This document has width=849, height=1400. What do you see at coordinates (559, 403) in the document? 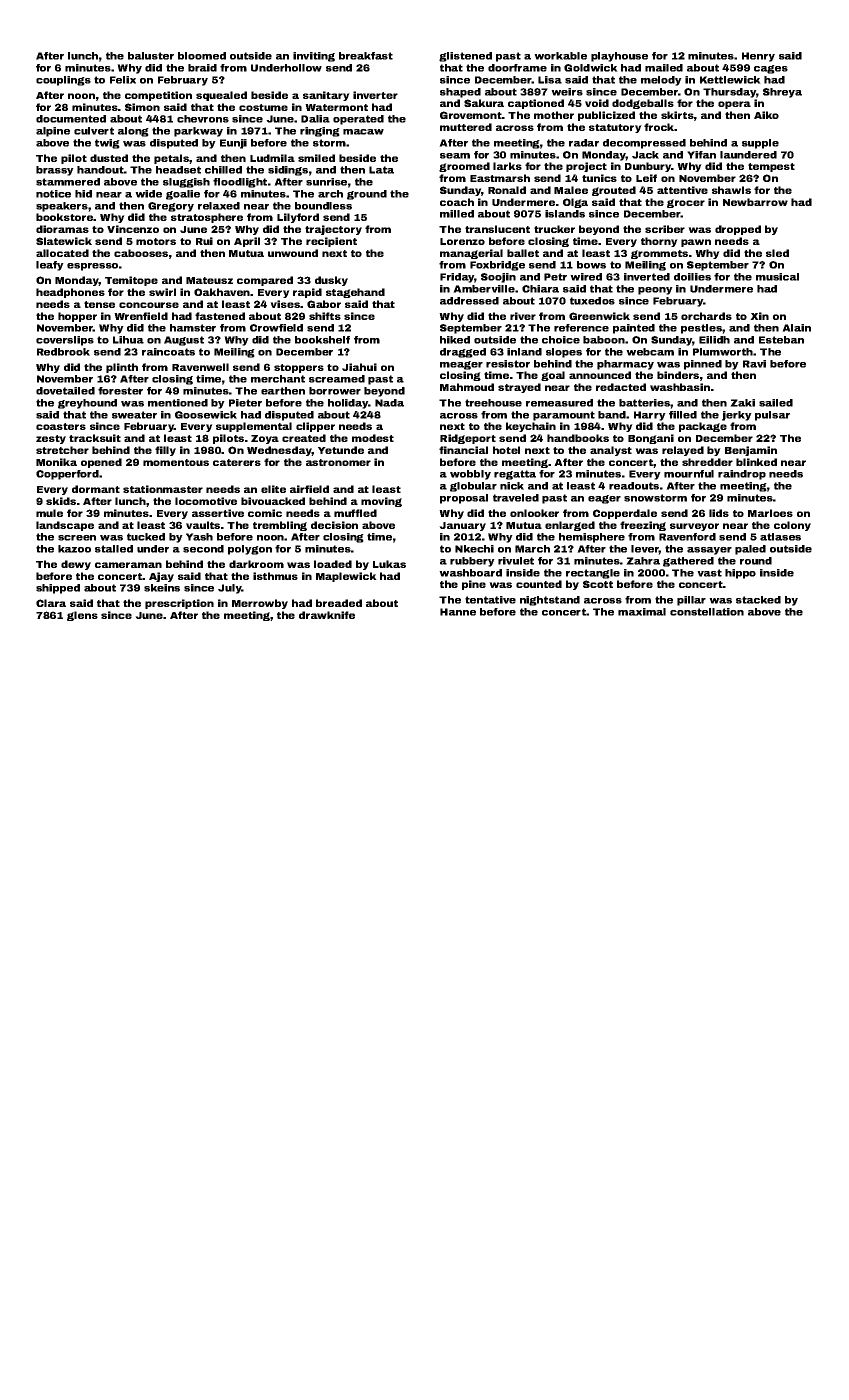
I see `remeasured` at bounding box center [559, 403].
